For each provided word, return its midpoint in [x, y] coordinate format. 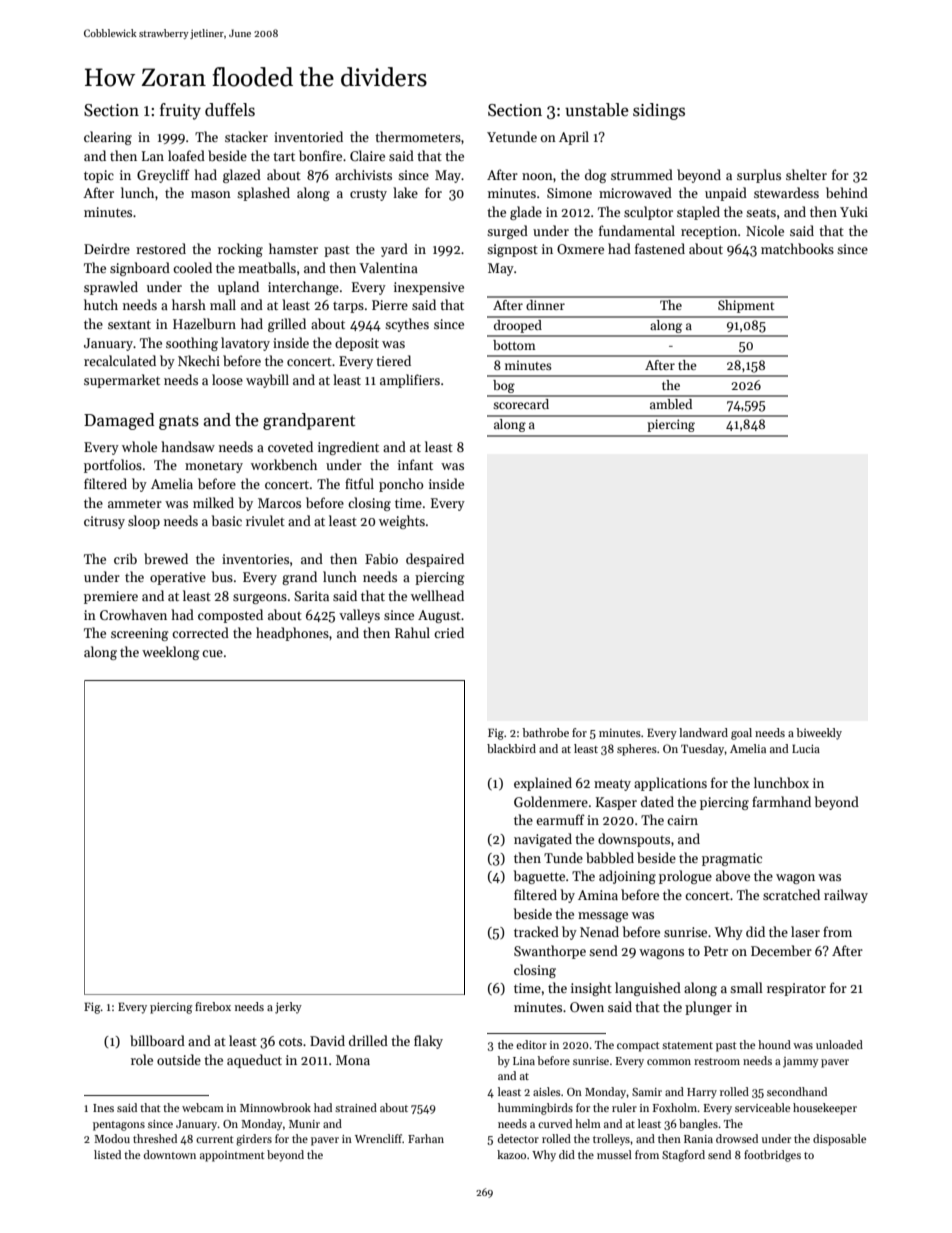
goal [741, 734]
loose [227, 379]
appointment [232, 1156]
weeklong [171, 653]
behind [847, 192]
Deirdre [107, 248]
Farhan [426, 1138]
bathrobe [545, 732]
